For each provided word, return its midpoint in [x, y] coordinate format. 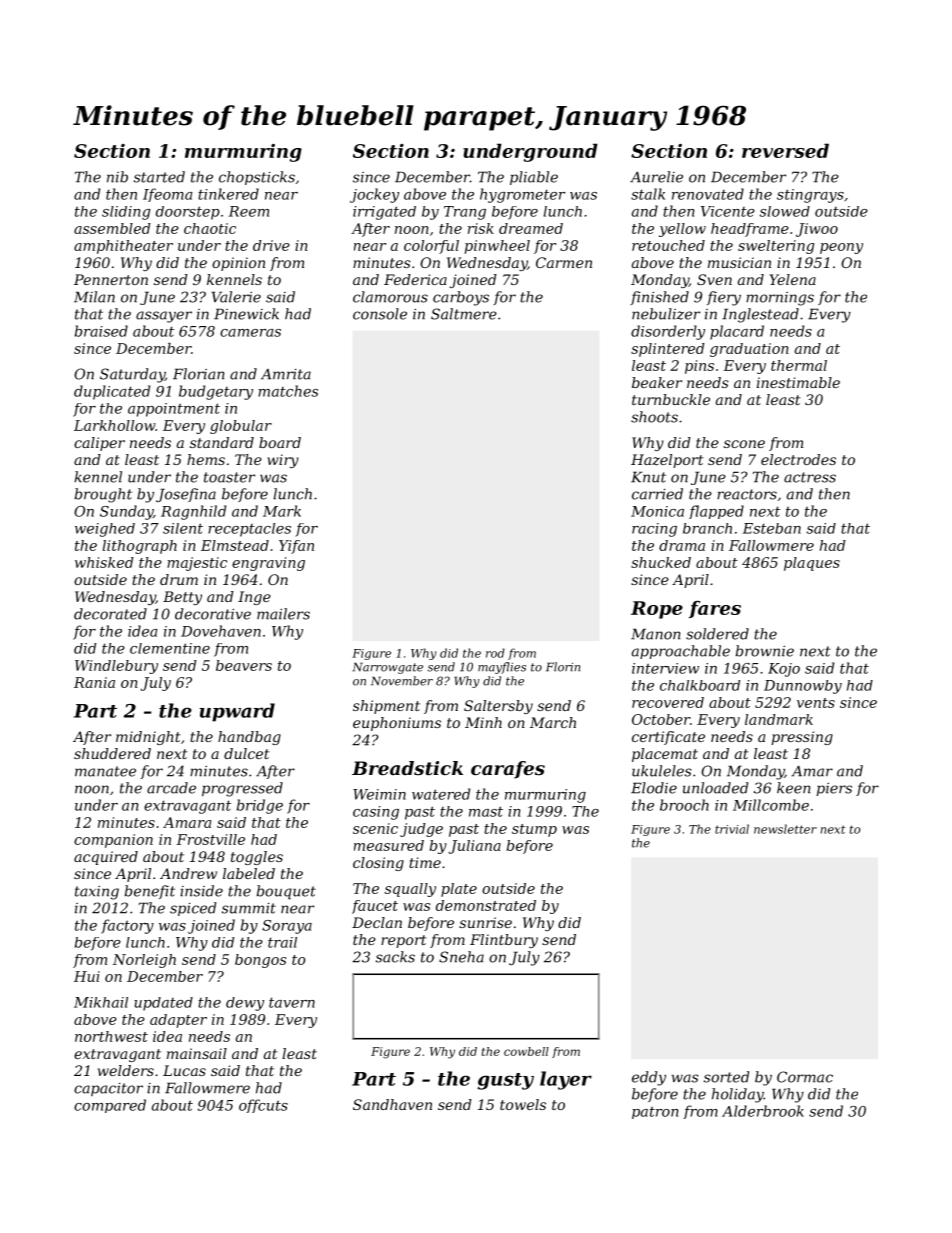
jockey [374, 195]
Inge [254, 598]
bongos [260, 961]
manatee [105, 771]
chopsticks [257, 178]
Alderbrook [763, 1111]
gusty [506, 1081]
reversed [785, 150]
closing [378, 864]
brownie [765, 651]
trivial [732, 829]
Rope [657, 610]
